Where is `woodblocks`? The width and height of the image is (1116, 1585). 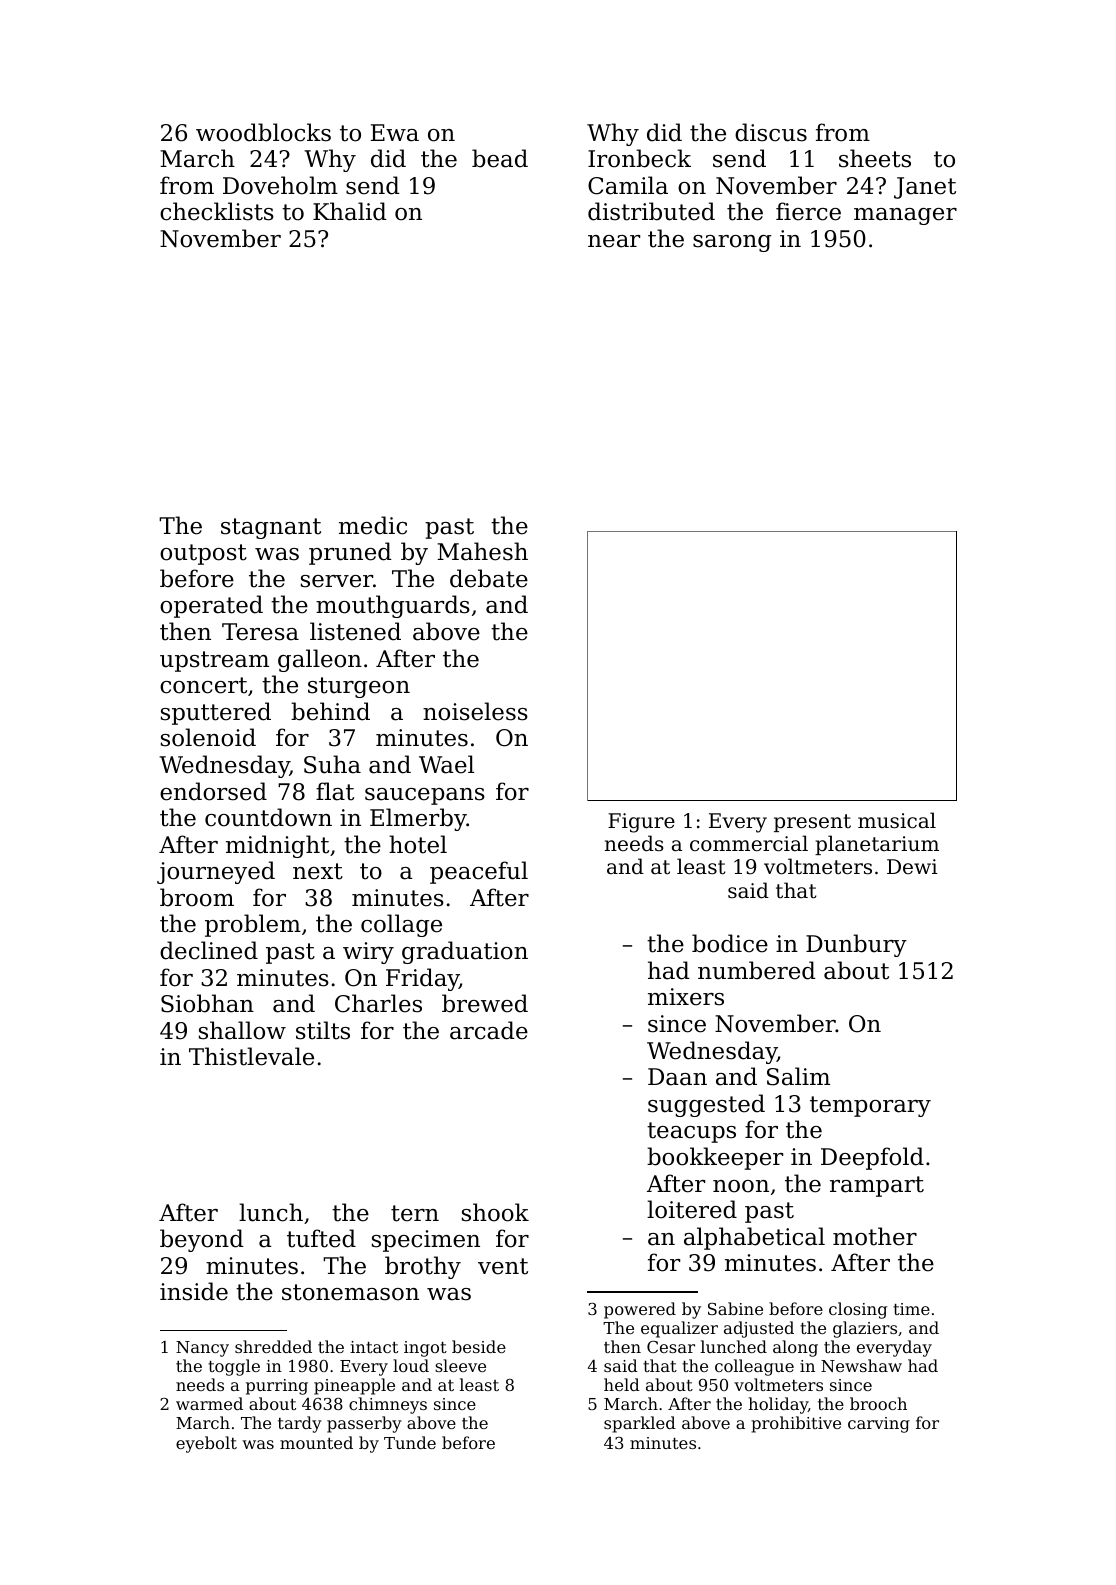 woodblocks is located at coordinates (263, 132).
